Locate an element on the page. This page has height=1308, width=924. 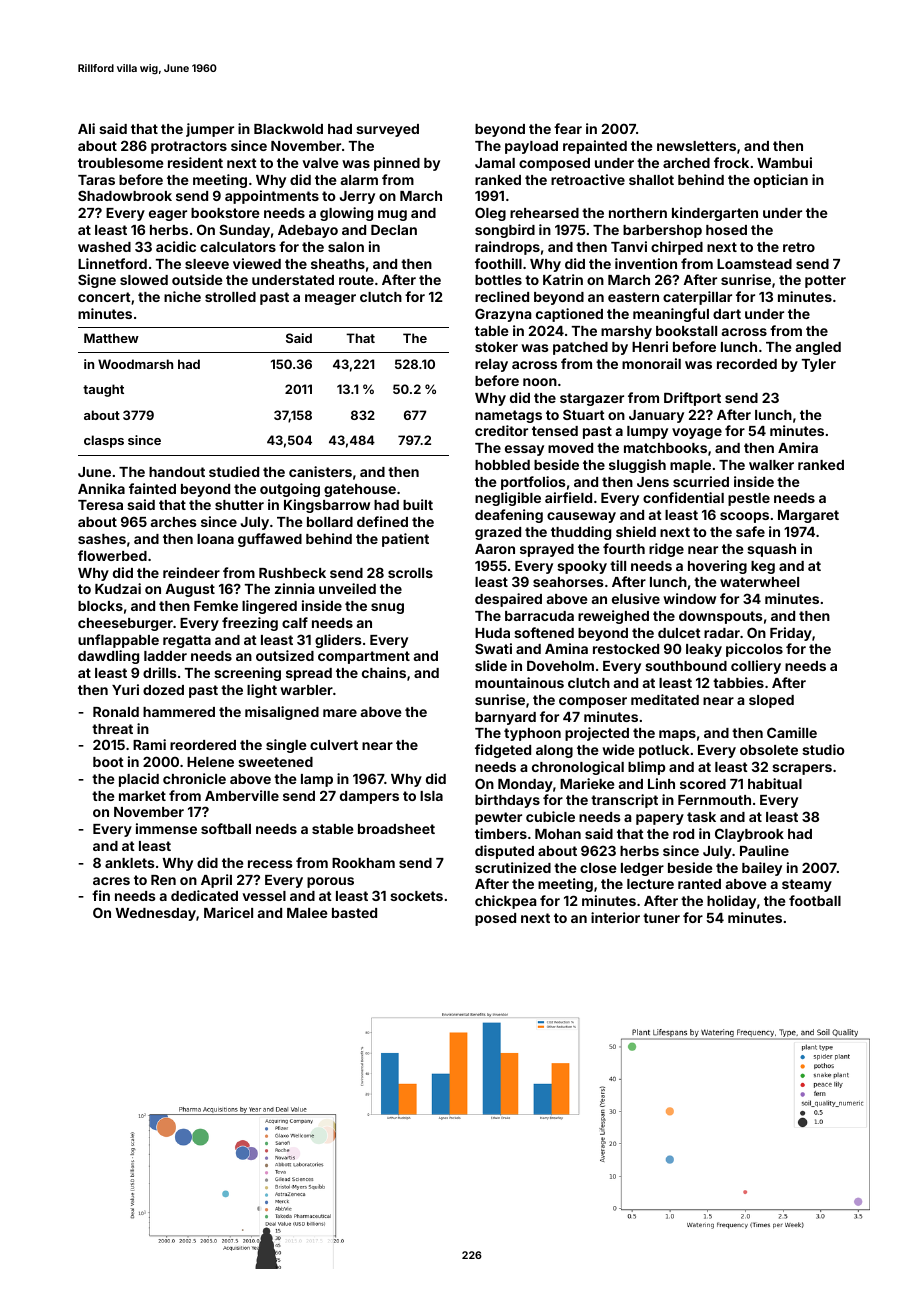
keg is located at coordinates (763, 567).
